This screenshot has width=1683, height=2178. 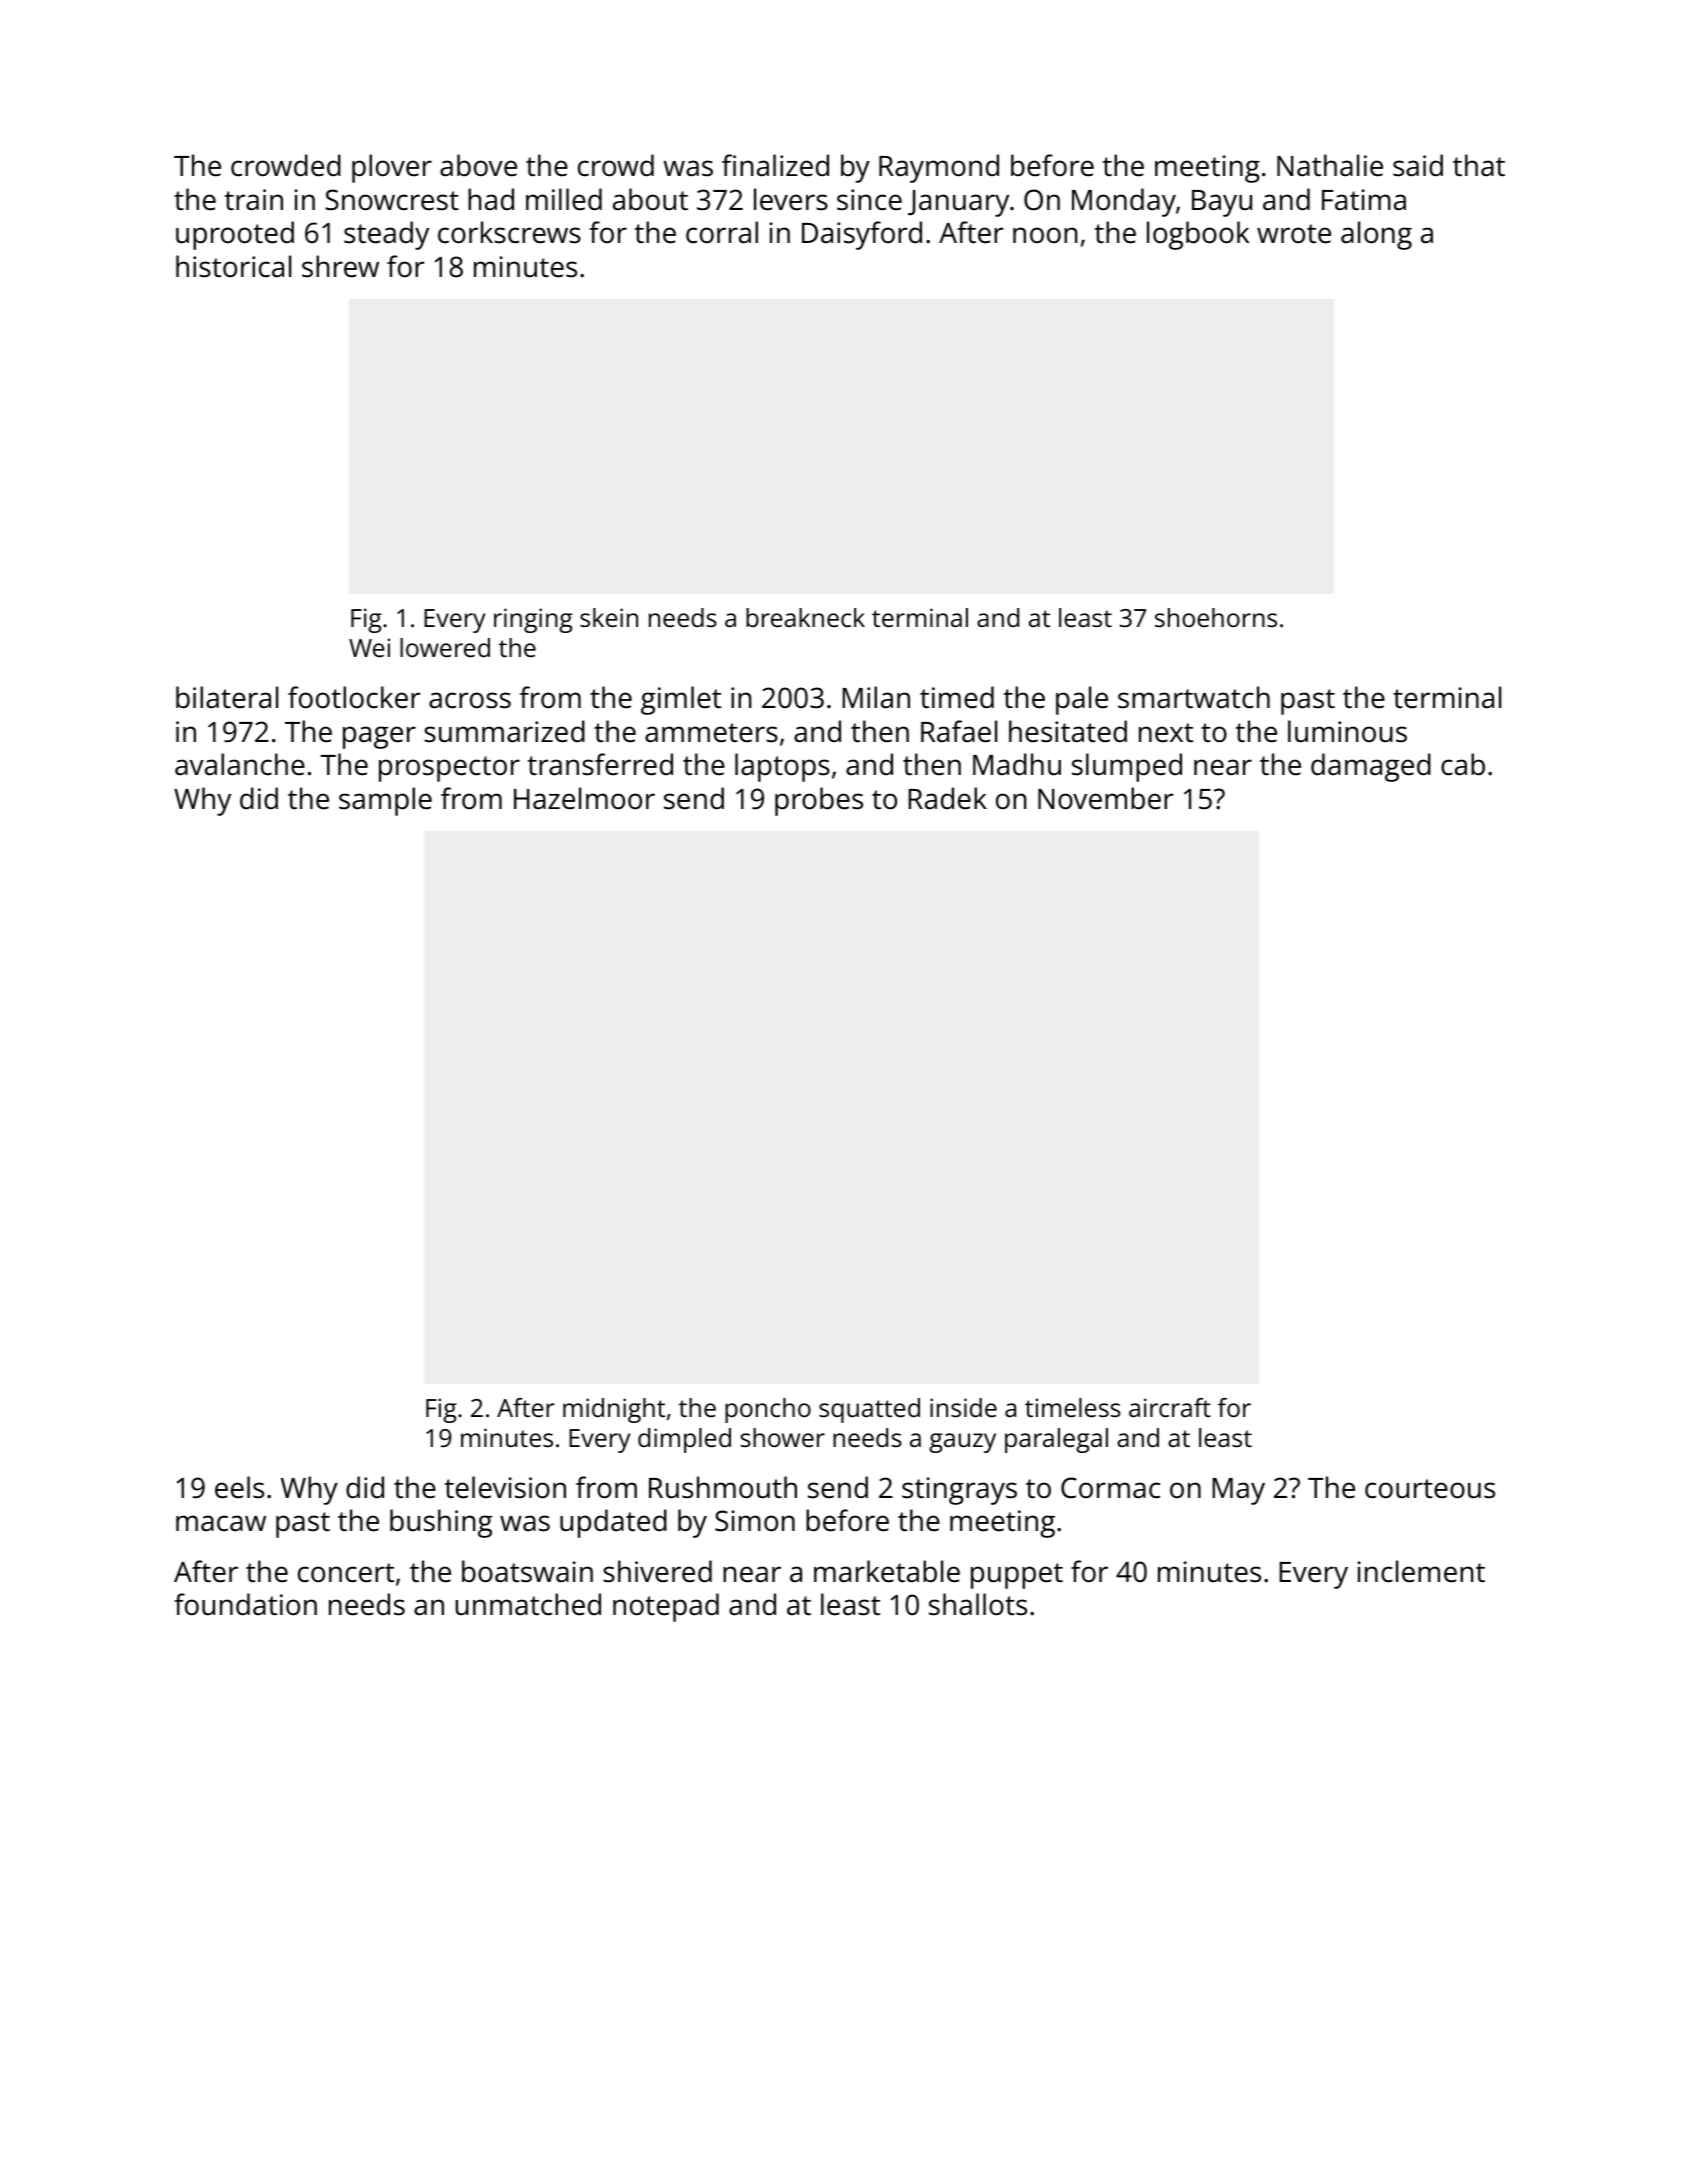 What do you see at coordinates (614, 1410) in the screenshot?
I see `midnight` at bounding box center [614, 1410].
